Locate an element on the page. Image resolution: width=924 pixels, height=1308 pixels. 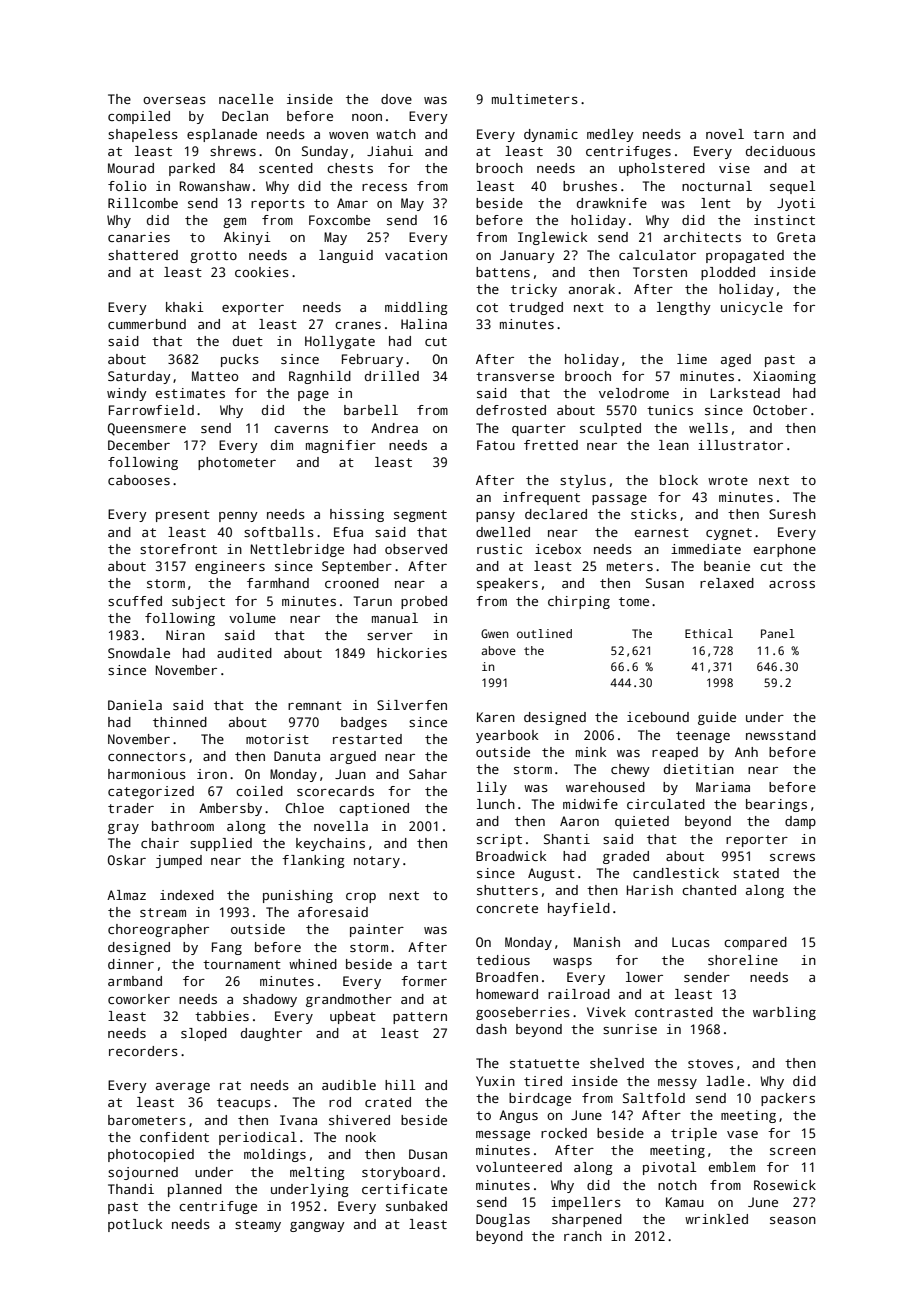
Susan is located at coordinates (665, 583).
